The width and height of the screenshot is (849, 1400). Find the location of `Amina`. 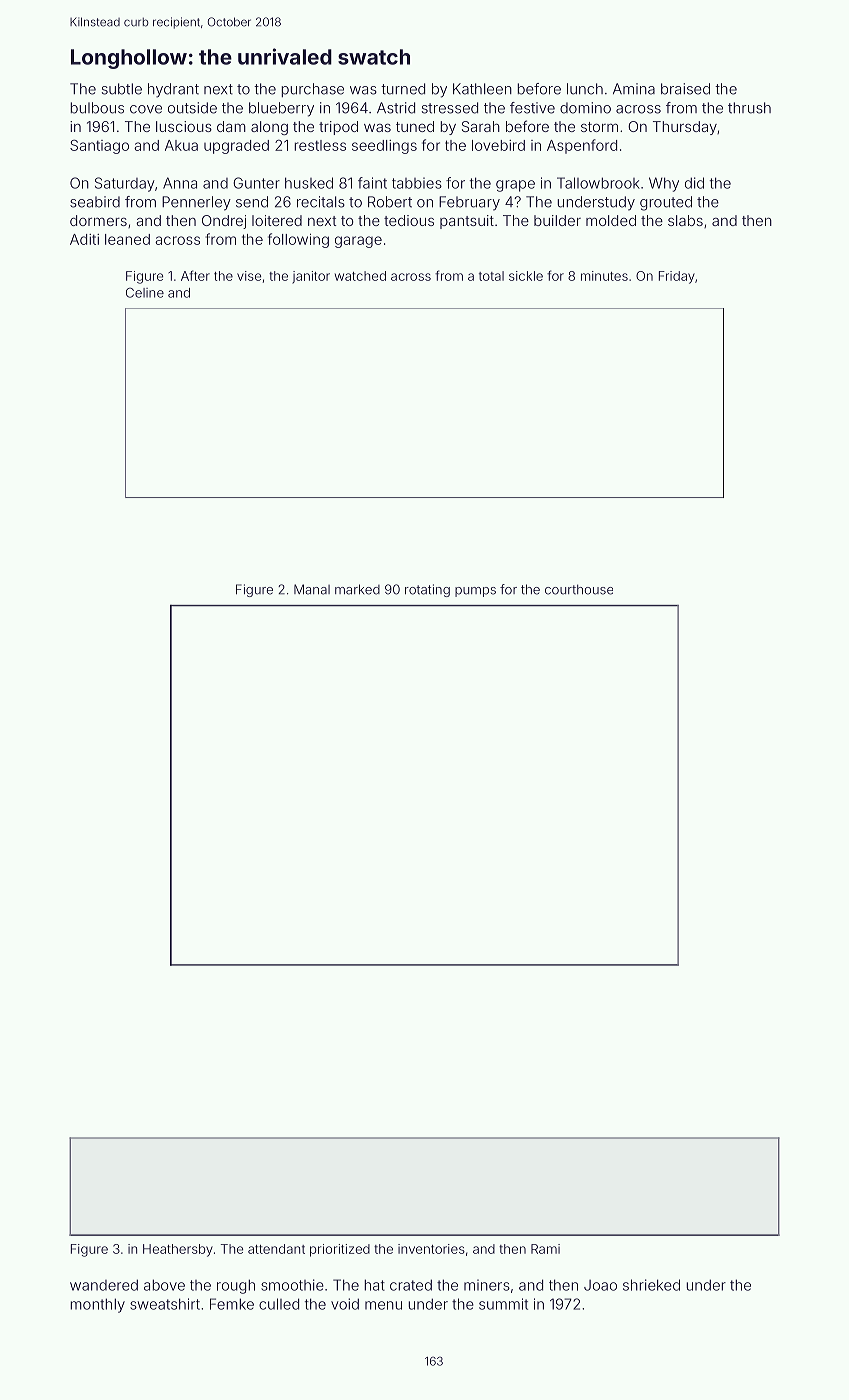

Amina is located at coordinates (634, 89).
